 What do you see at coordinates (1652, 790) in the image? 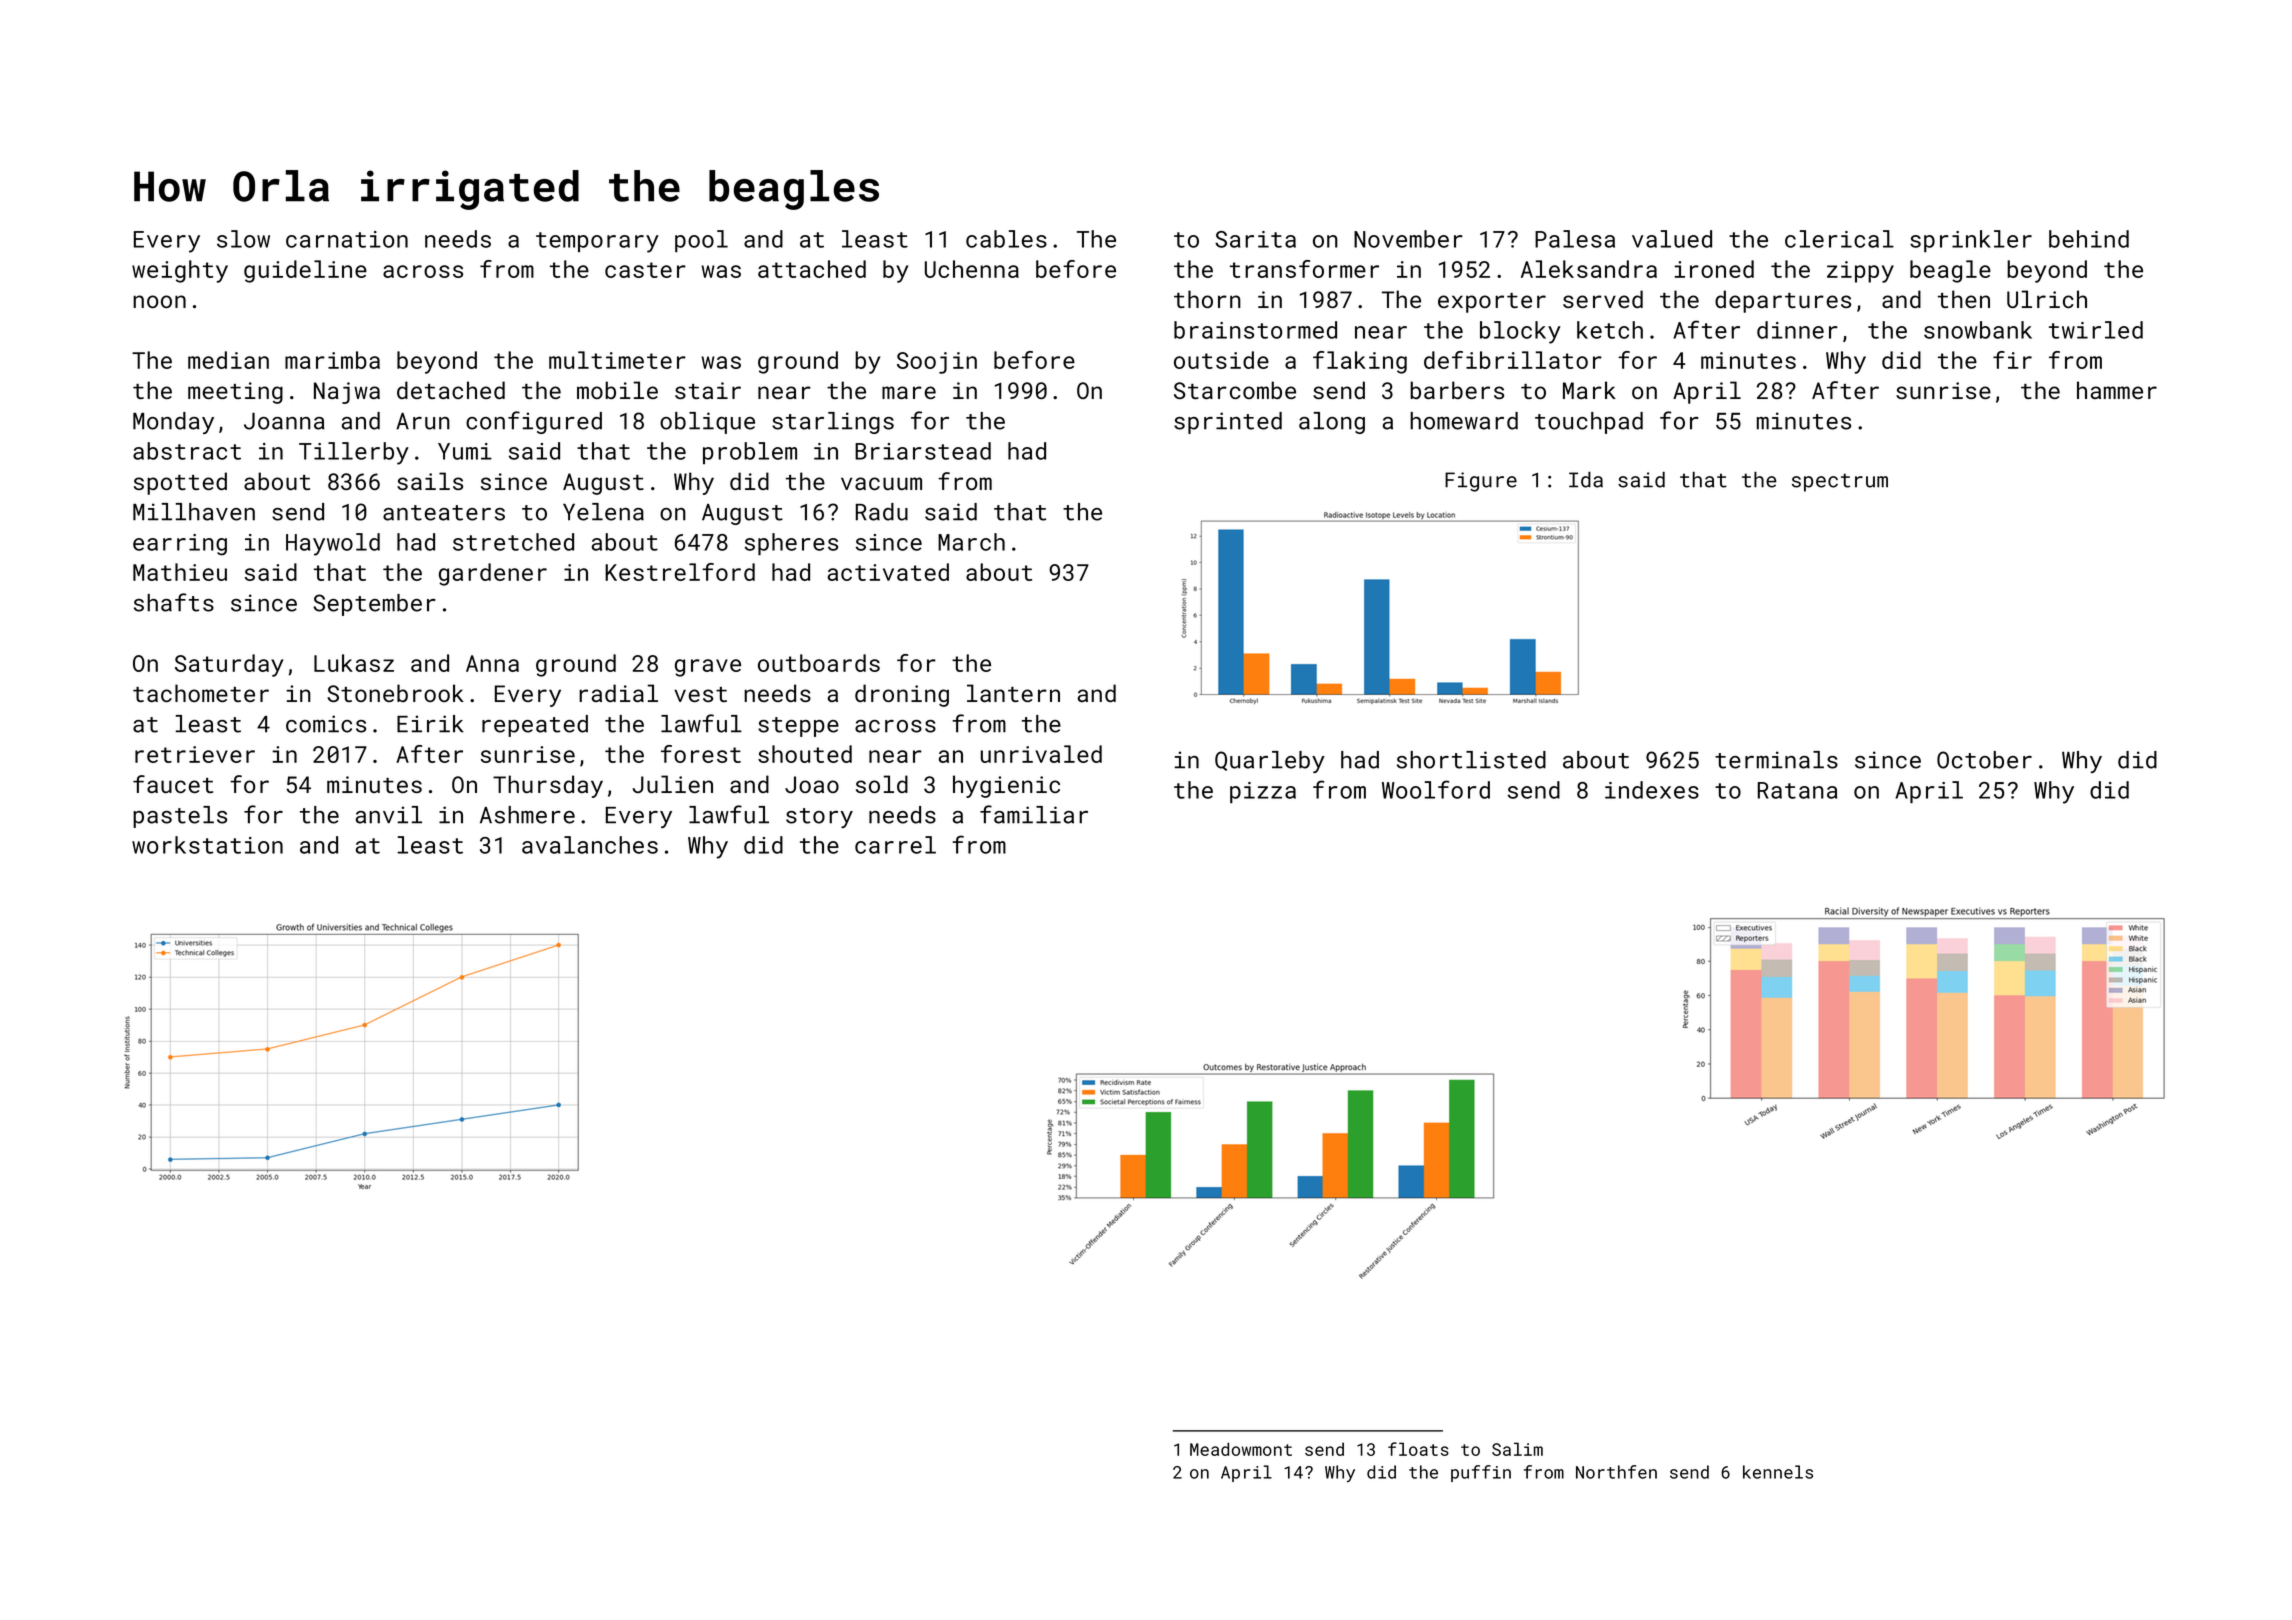
I see `indexes` at bounding box center [1652, 790].
